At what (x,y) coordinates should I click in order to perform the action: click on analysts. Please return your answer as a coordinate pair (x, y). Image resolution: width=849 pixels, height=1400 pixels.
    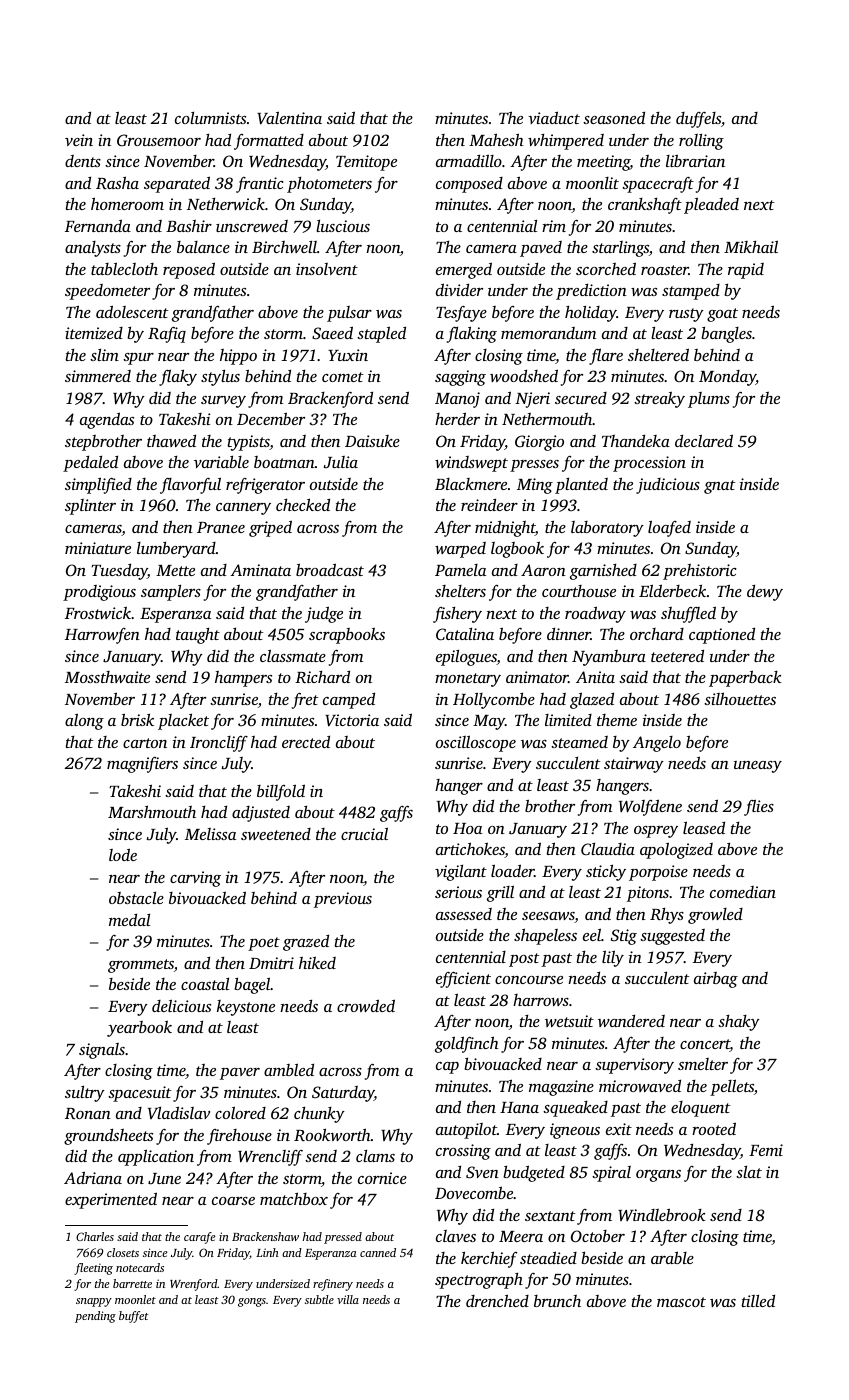
    Looking at the image, I should click on (93, 249).
